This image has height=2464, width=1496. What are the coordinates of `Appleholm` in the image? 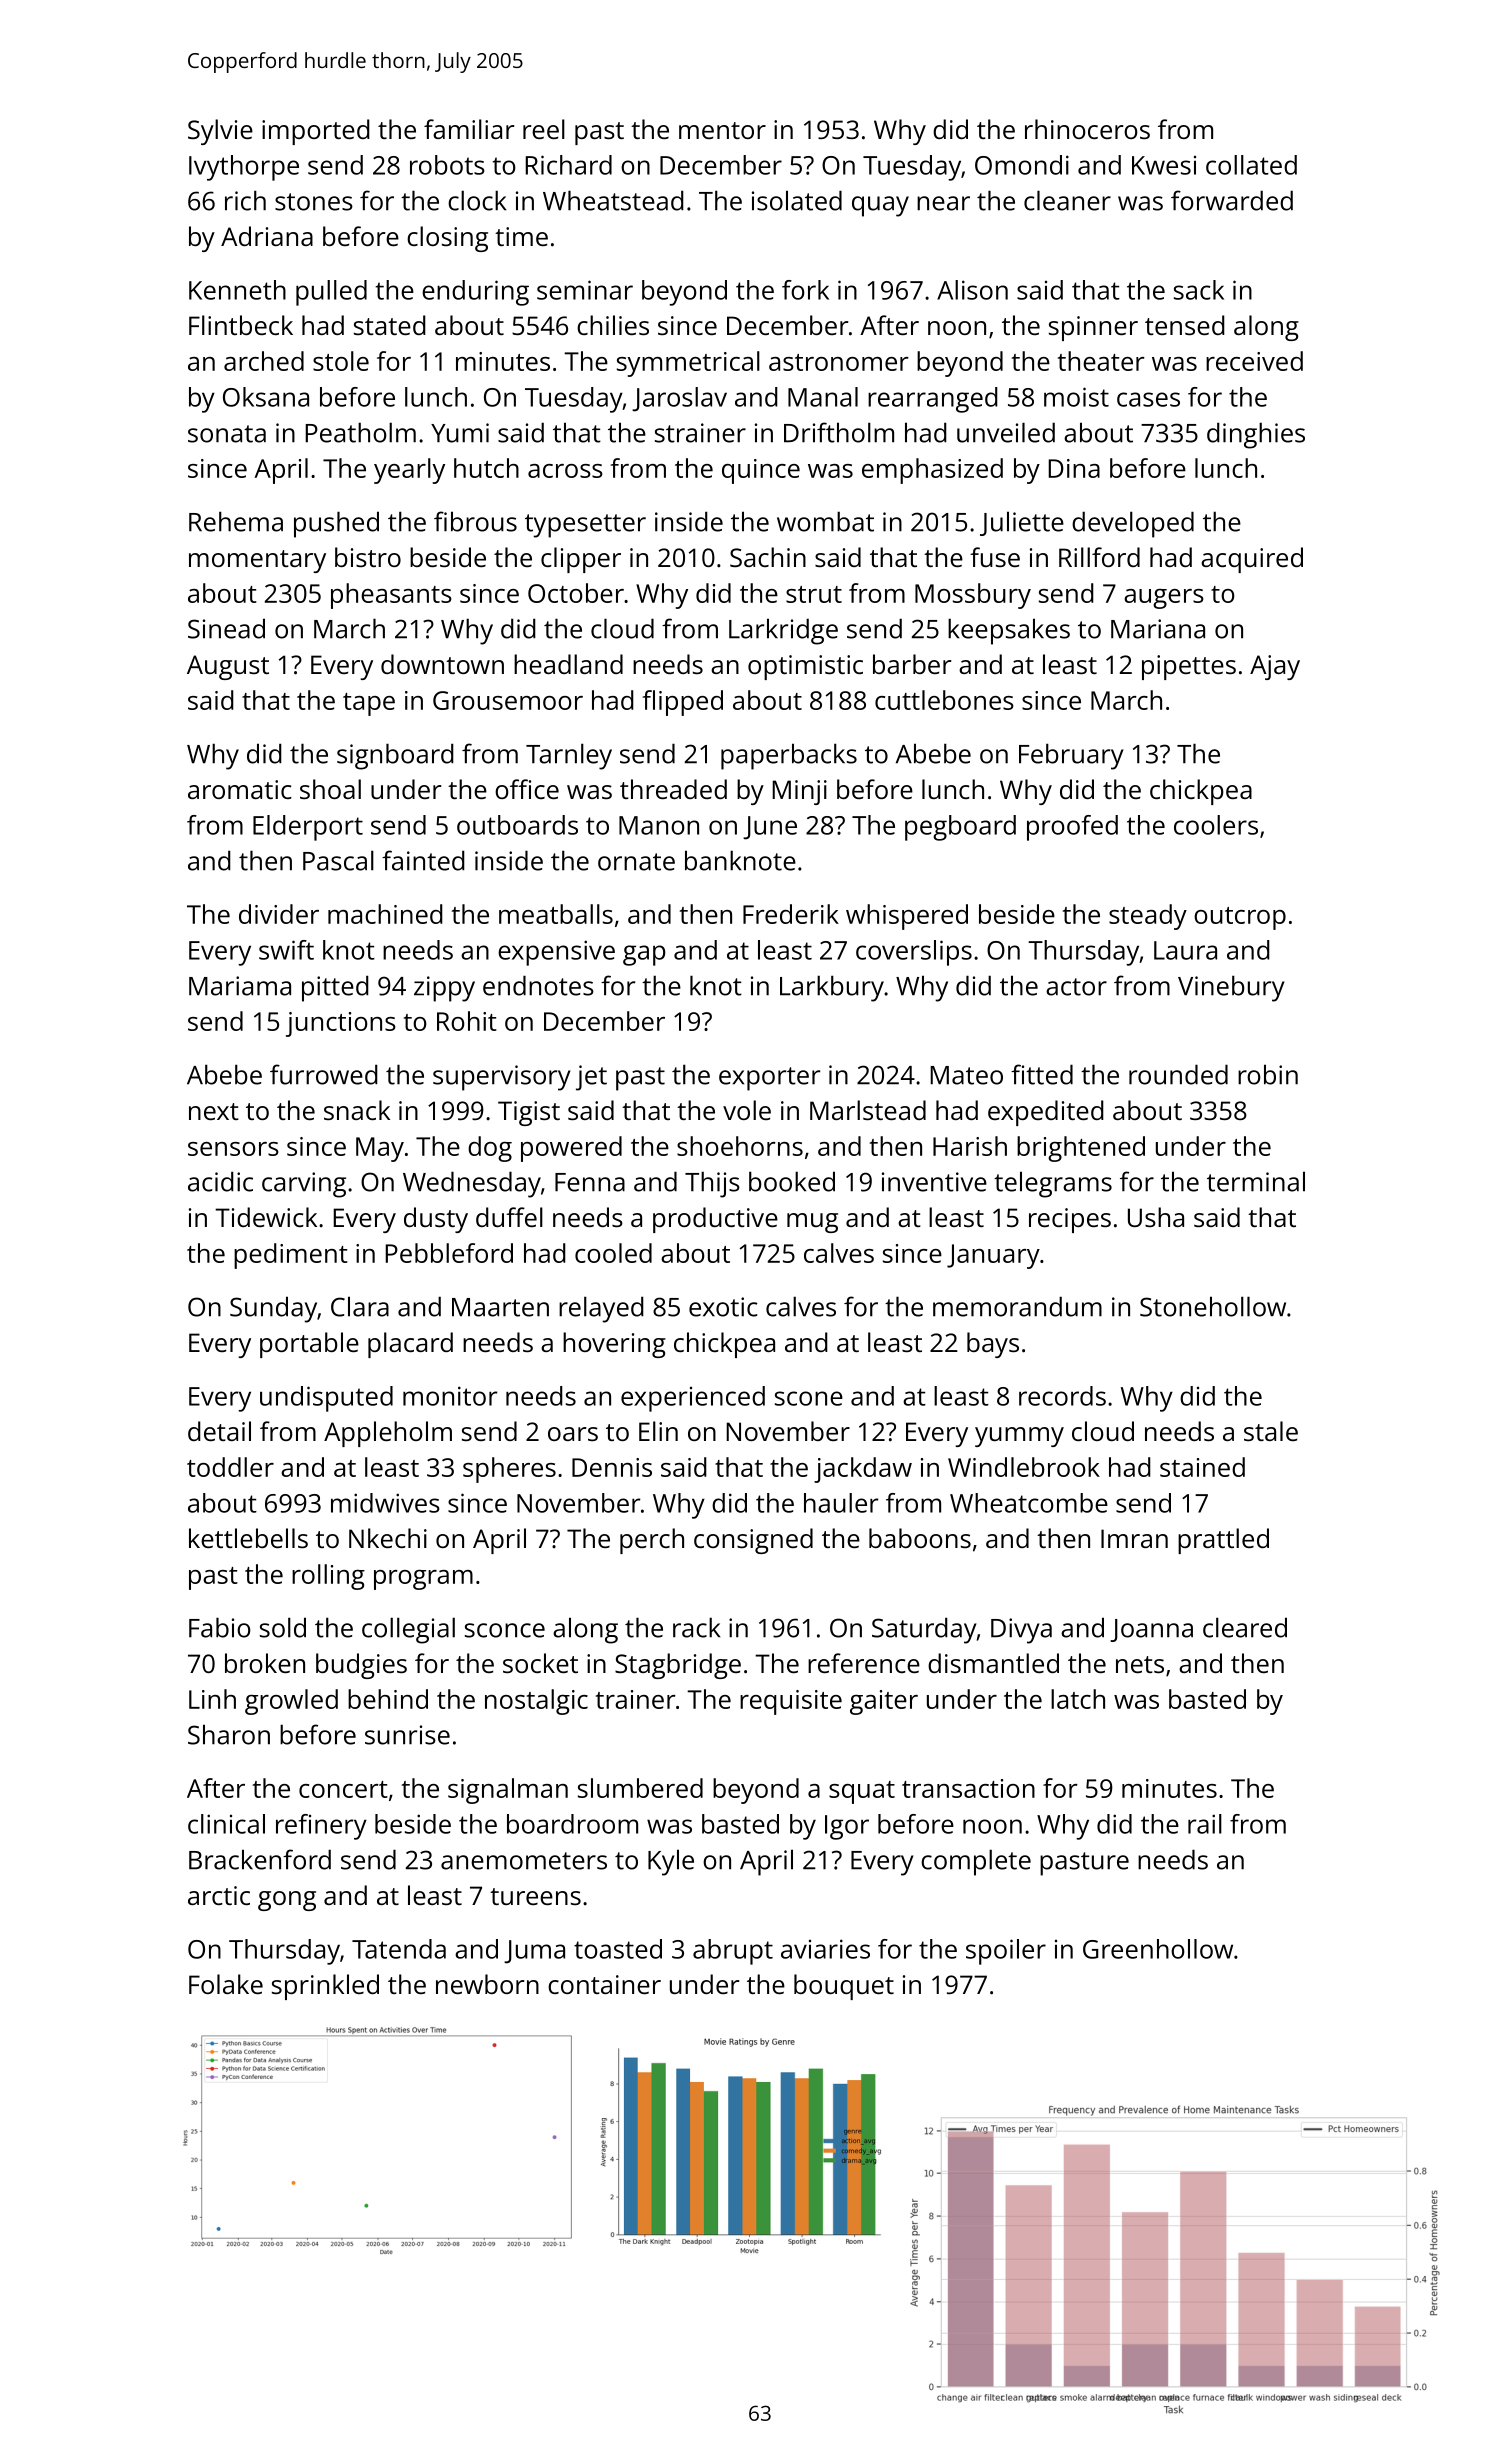 It's located at (388, 1434).
